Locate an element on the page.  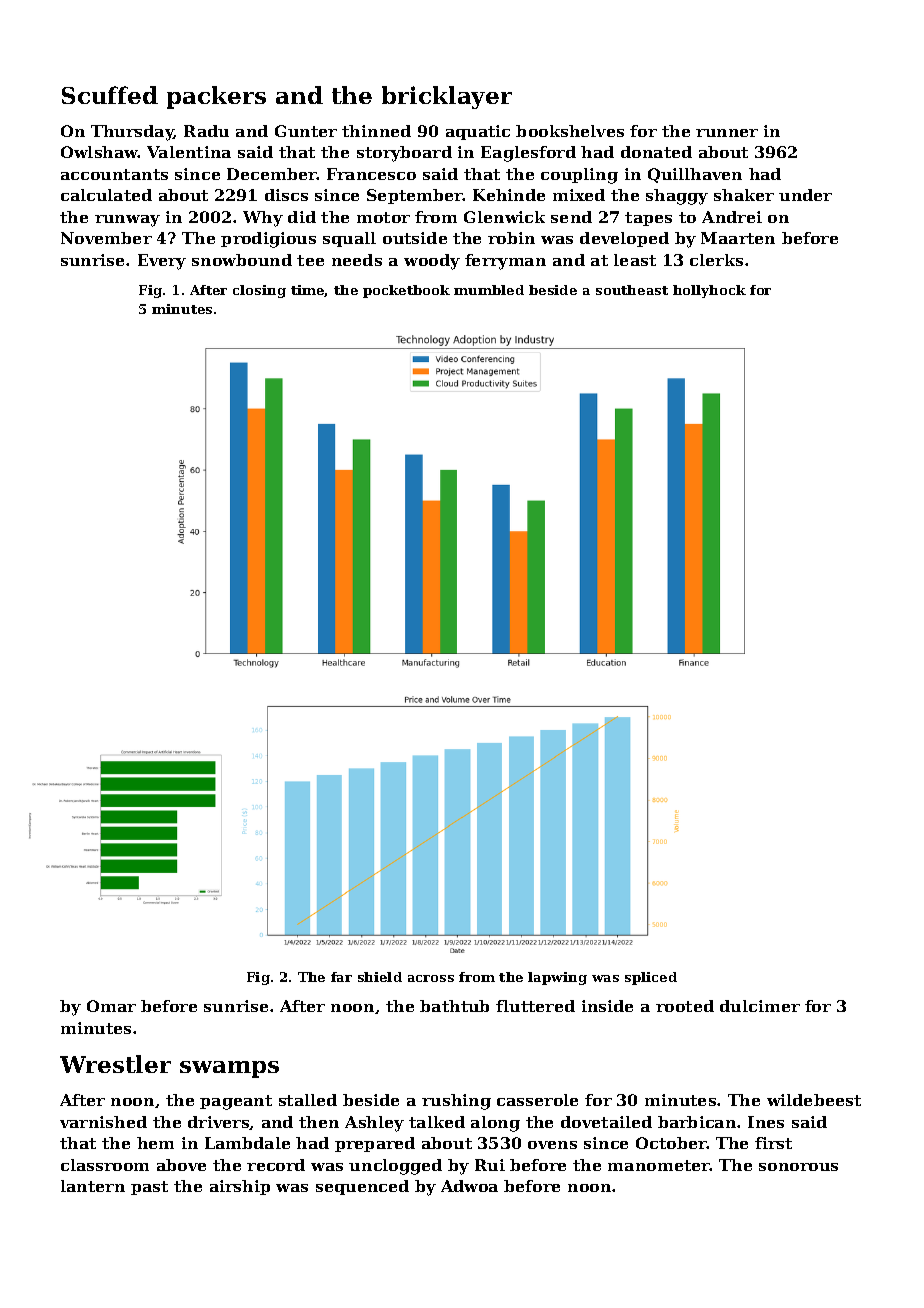
far is located at coordinates (341, 977).
